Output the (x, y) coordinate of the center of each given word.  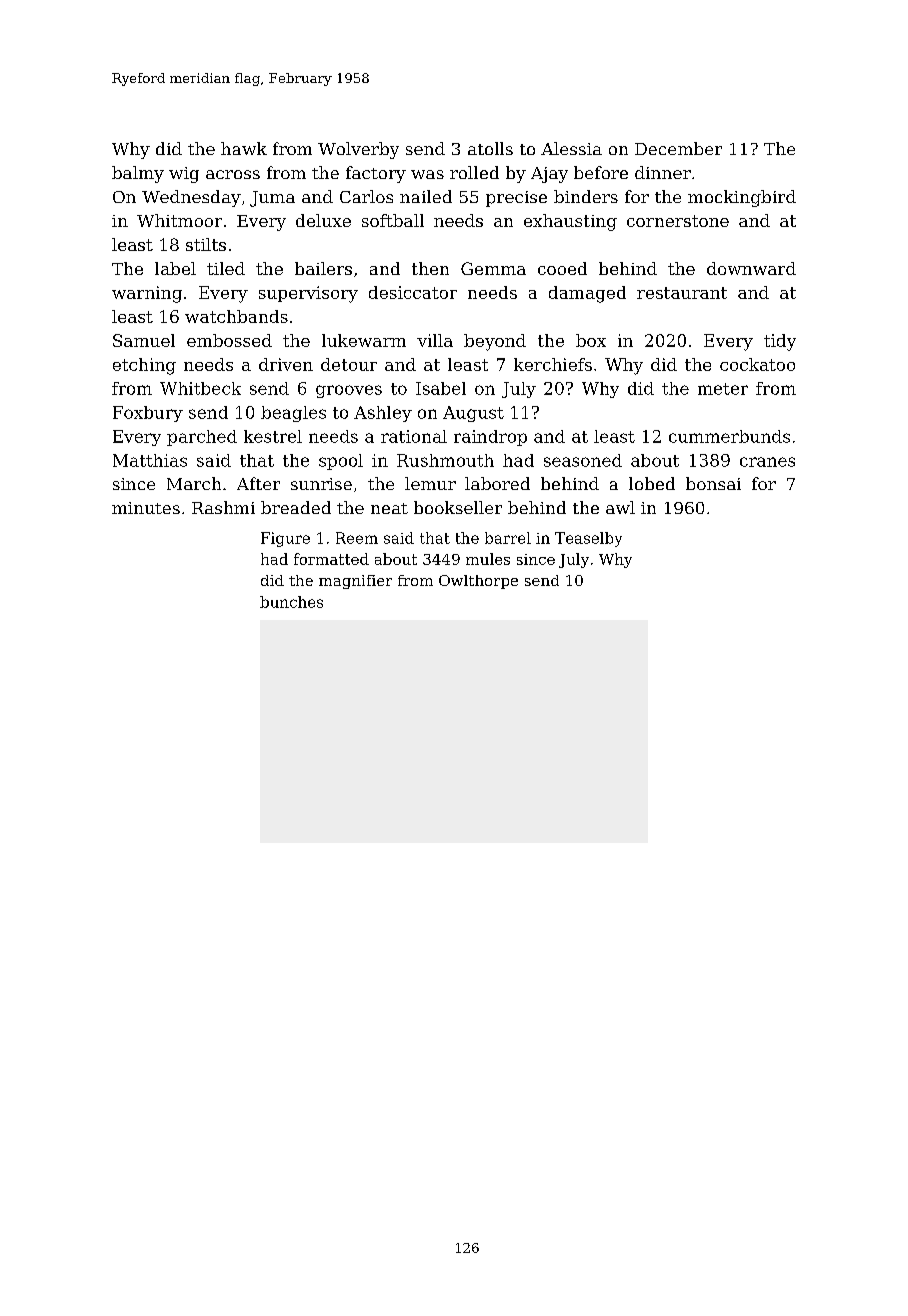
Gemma (493, 268)
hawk (244, 148)
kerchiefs (553, 364)
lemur (430, 483)
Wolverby (358, 150)
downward (751, 268)
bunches (291, 602)
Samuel (144, 340)
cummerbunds (729, 436)
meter (723, 389)
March (194, 483)
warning (147, 294)
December (678, 148)
